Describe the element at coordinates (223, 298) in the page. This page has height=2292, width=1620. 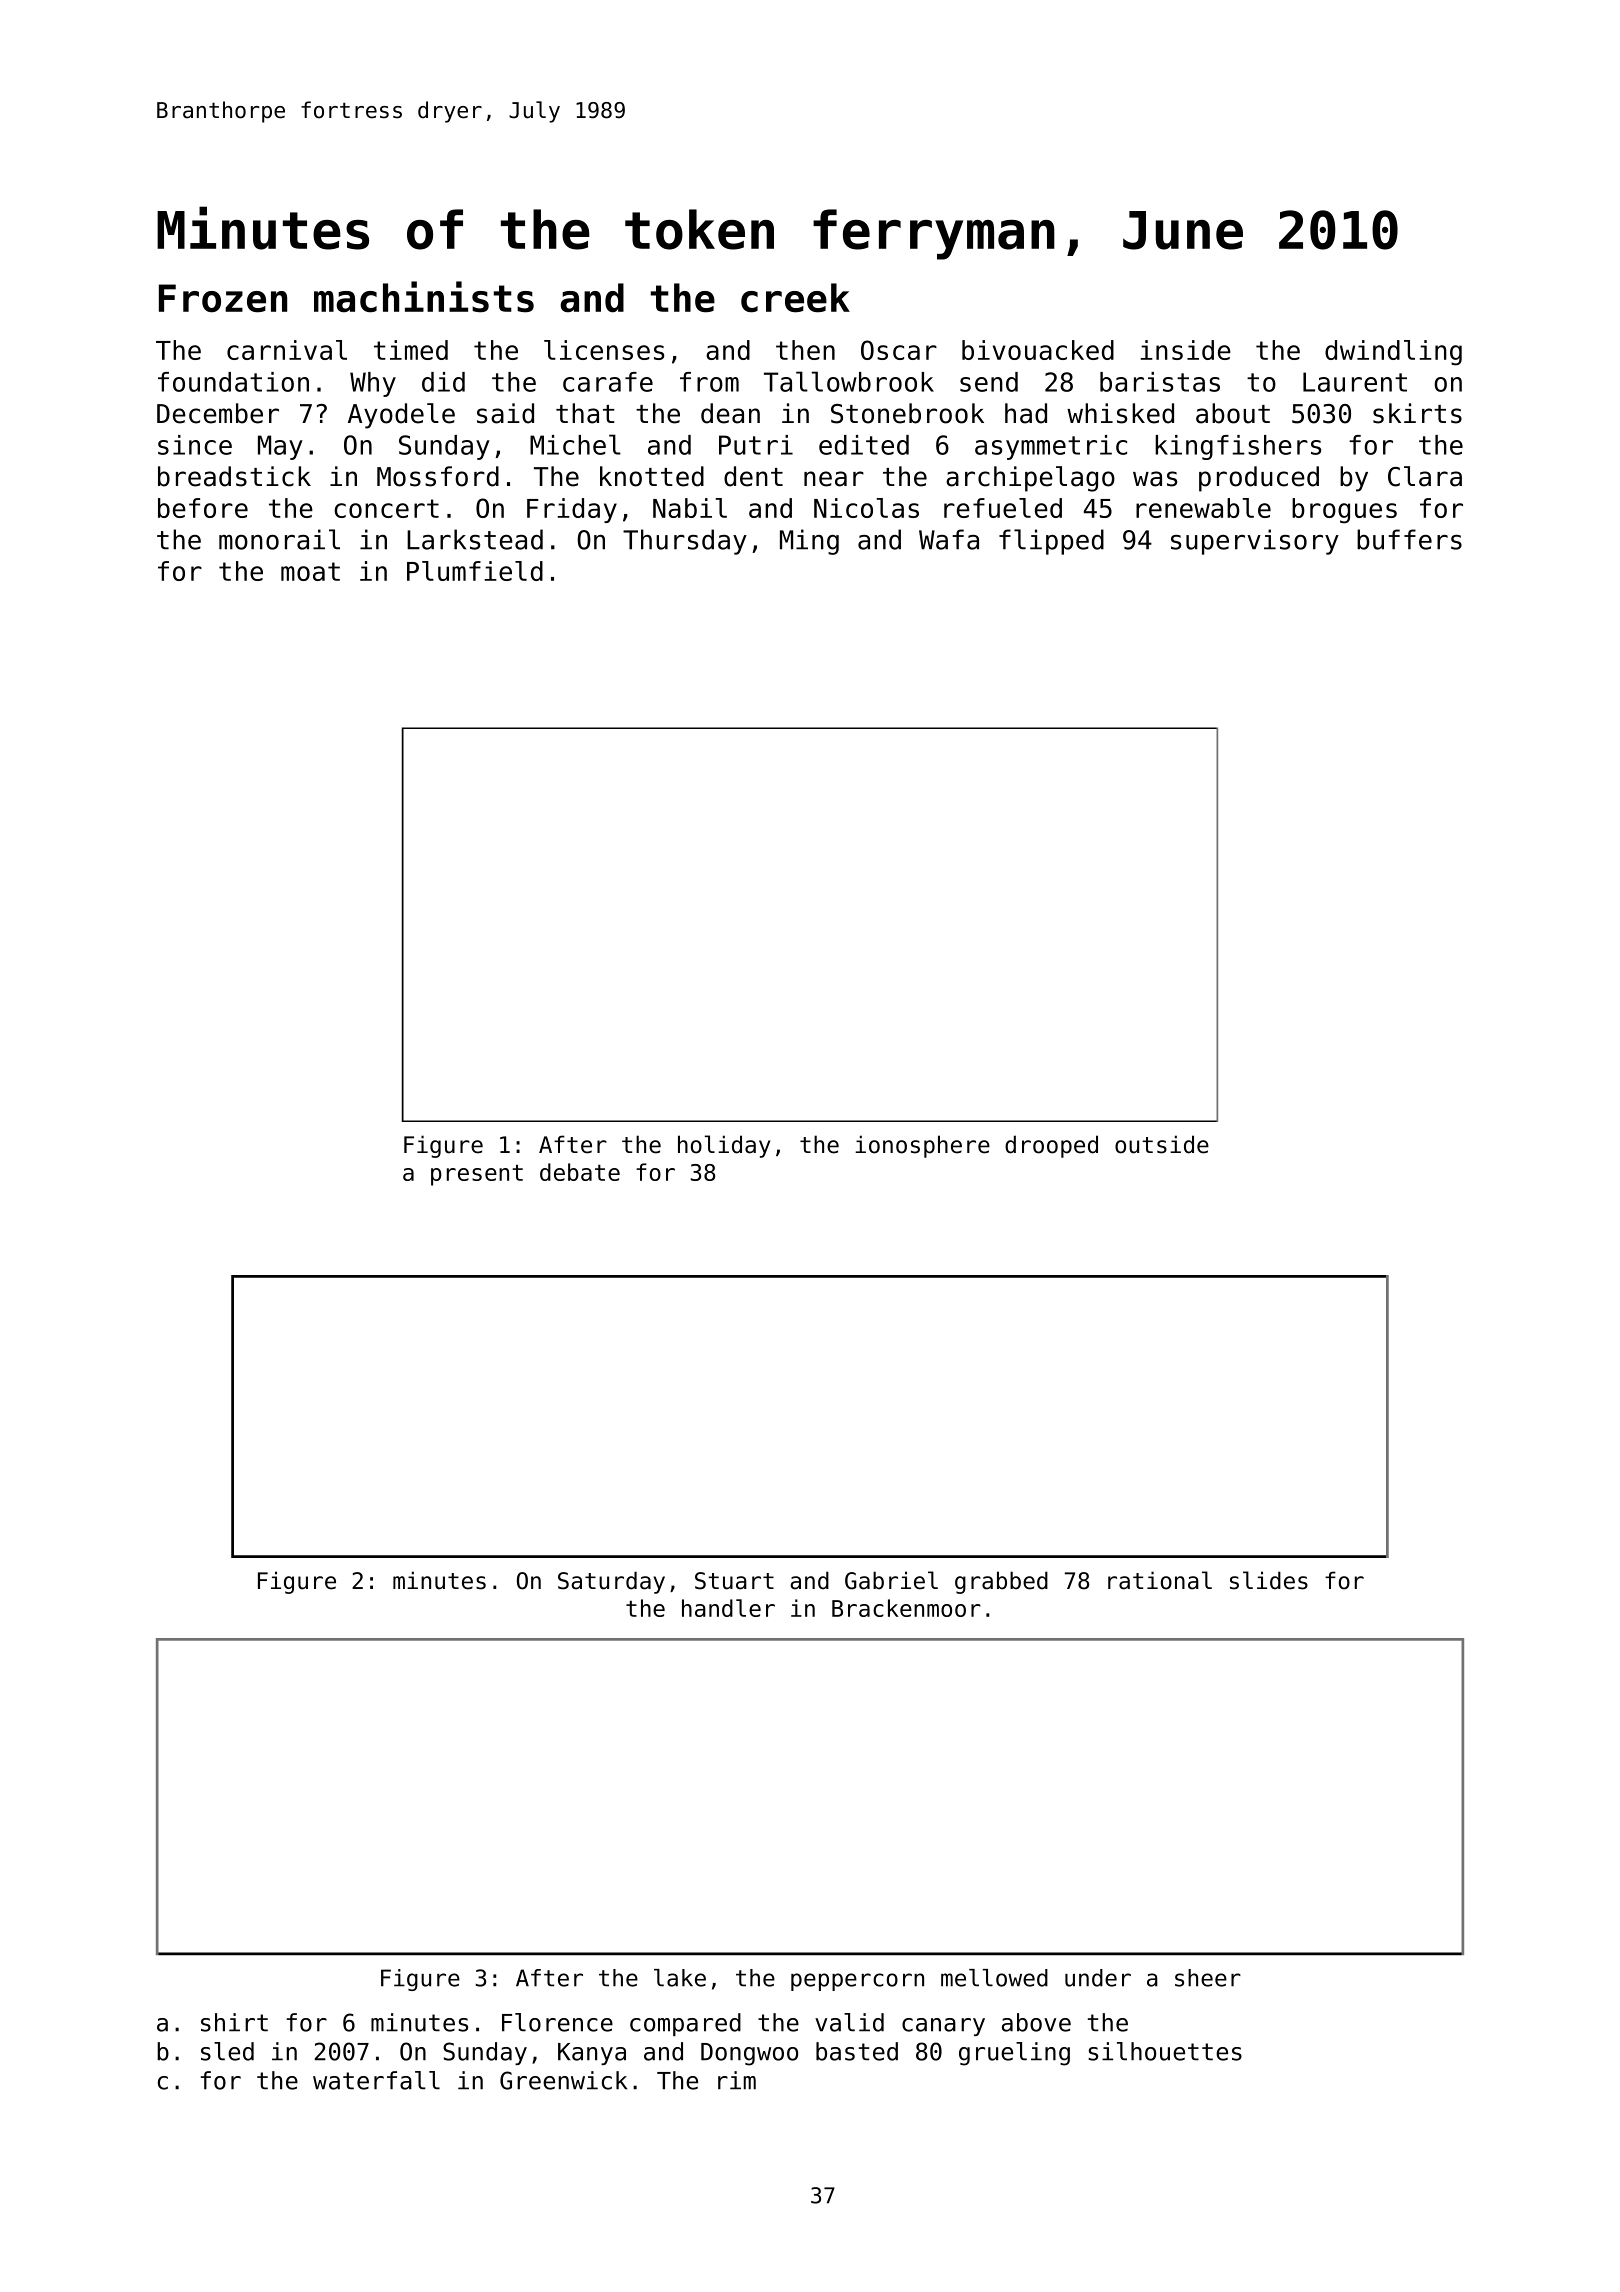
I see `Frozen` at that location.
